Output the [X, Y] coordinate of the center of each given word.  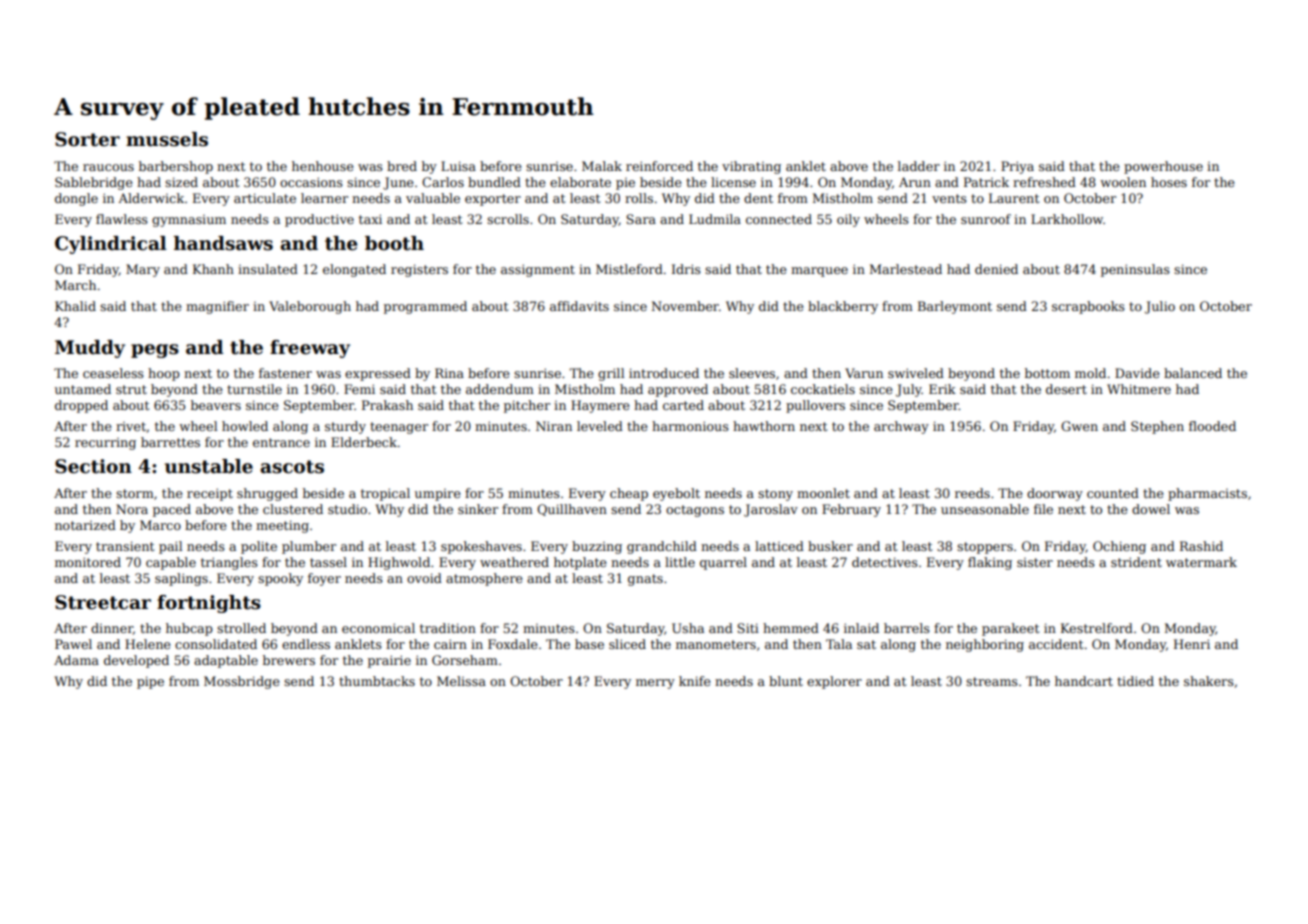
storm [135, 493]
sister [1035, 562]
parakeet [1010, 629]
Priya [1017, 167]
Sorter [87, 139]
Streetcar [103, 602]
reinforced [659, 166]
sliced [627, 644]
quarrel [723, 563]
